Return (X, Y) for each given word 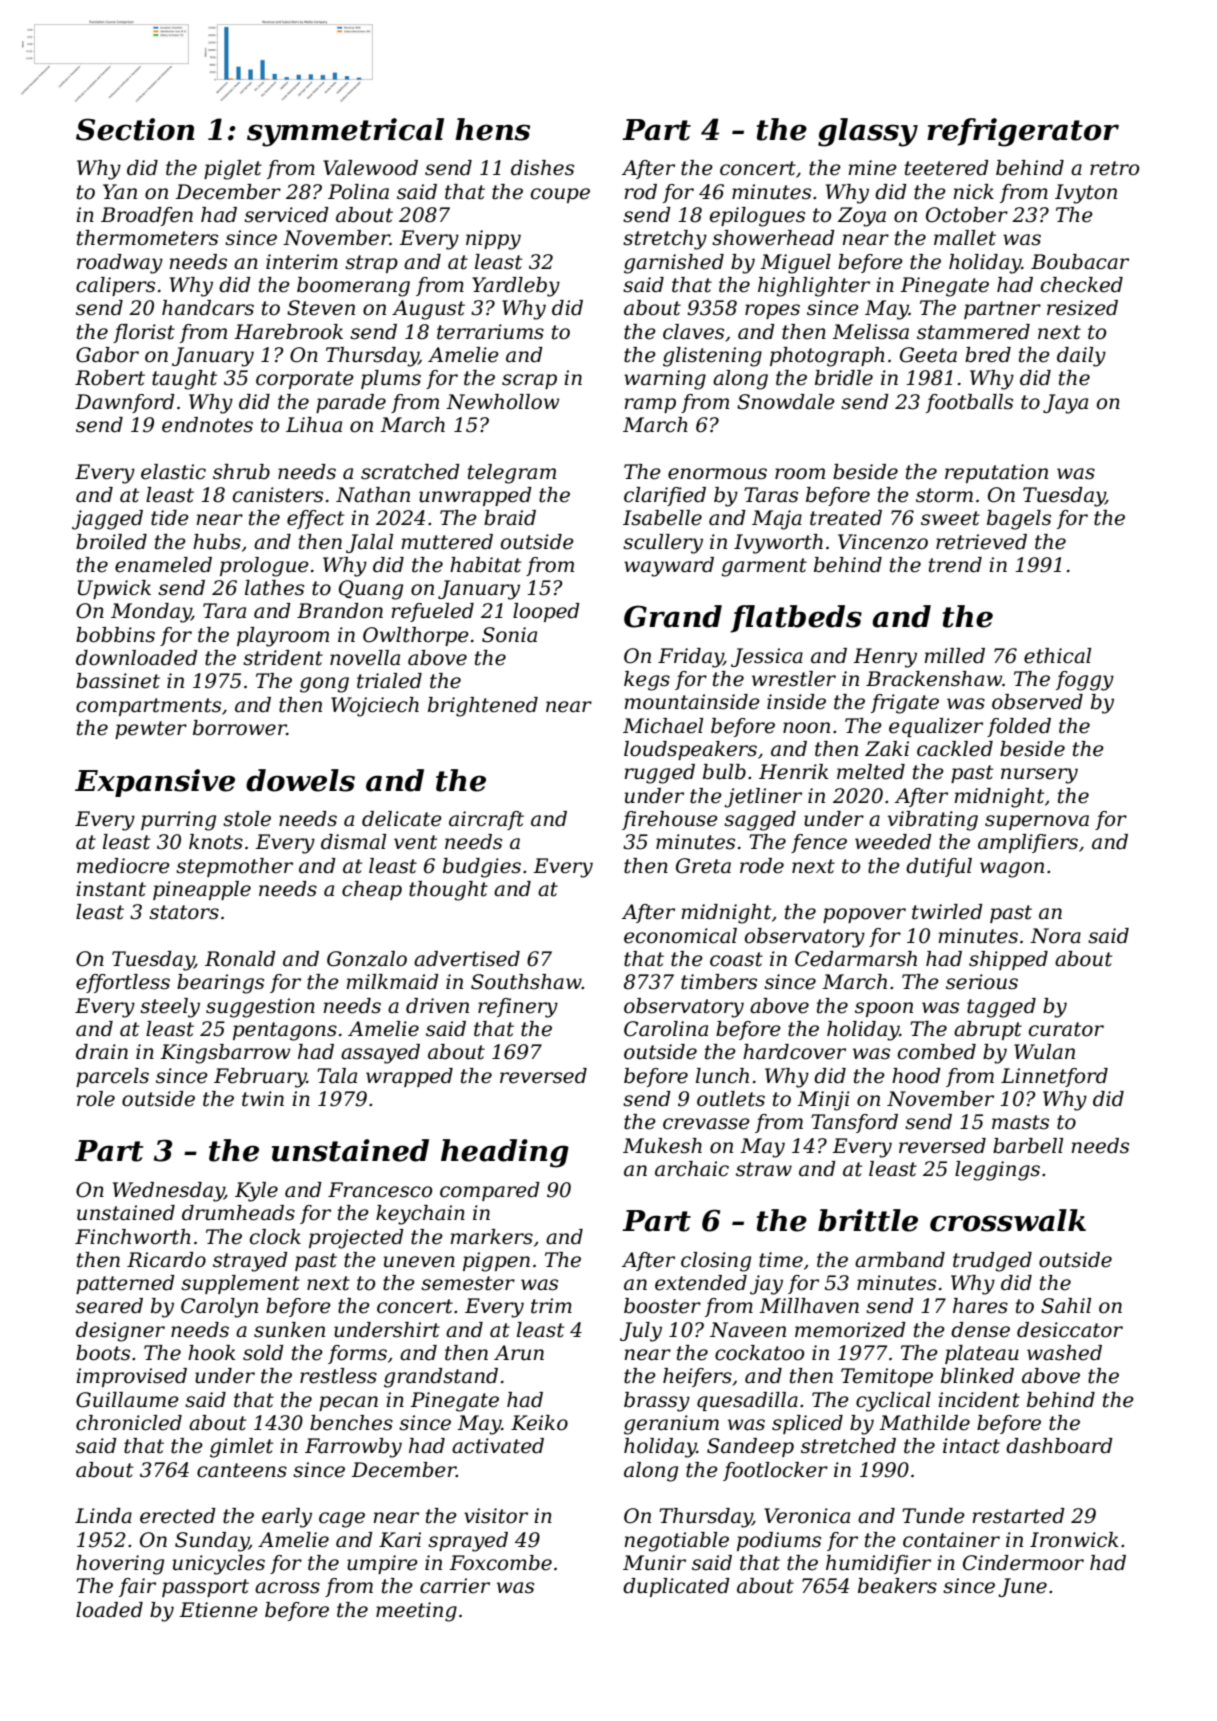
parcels (112, 1077)
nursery (1039, 776)
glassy (868, 132)
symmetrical (345, 132)
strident (283, 658)
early (287, 1518)
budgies (482, 868)
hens (492, 129)
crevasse (706, 1124)
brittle (868, 1220)
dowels (300, 780)
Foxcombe (500, 1563)
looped (546, 612)
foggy (1085, 681)
